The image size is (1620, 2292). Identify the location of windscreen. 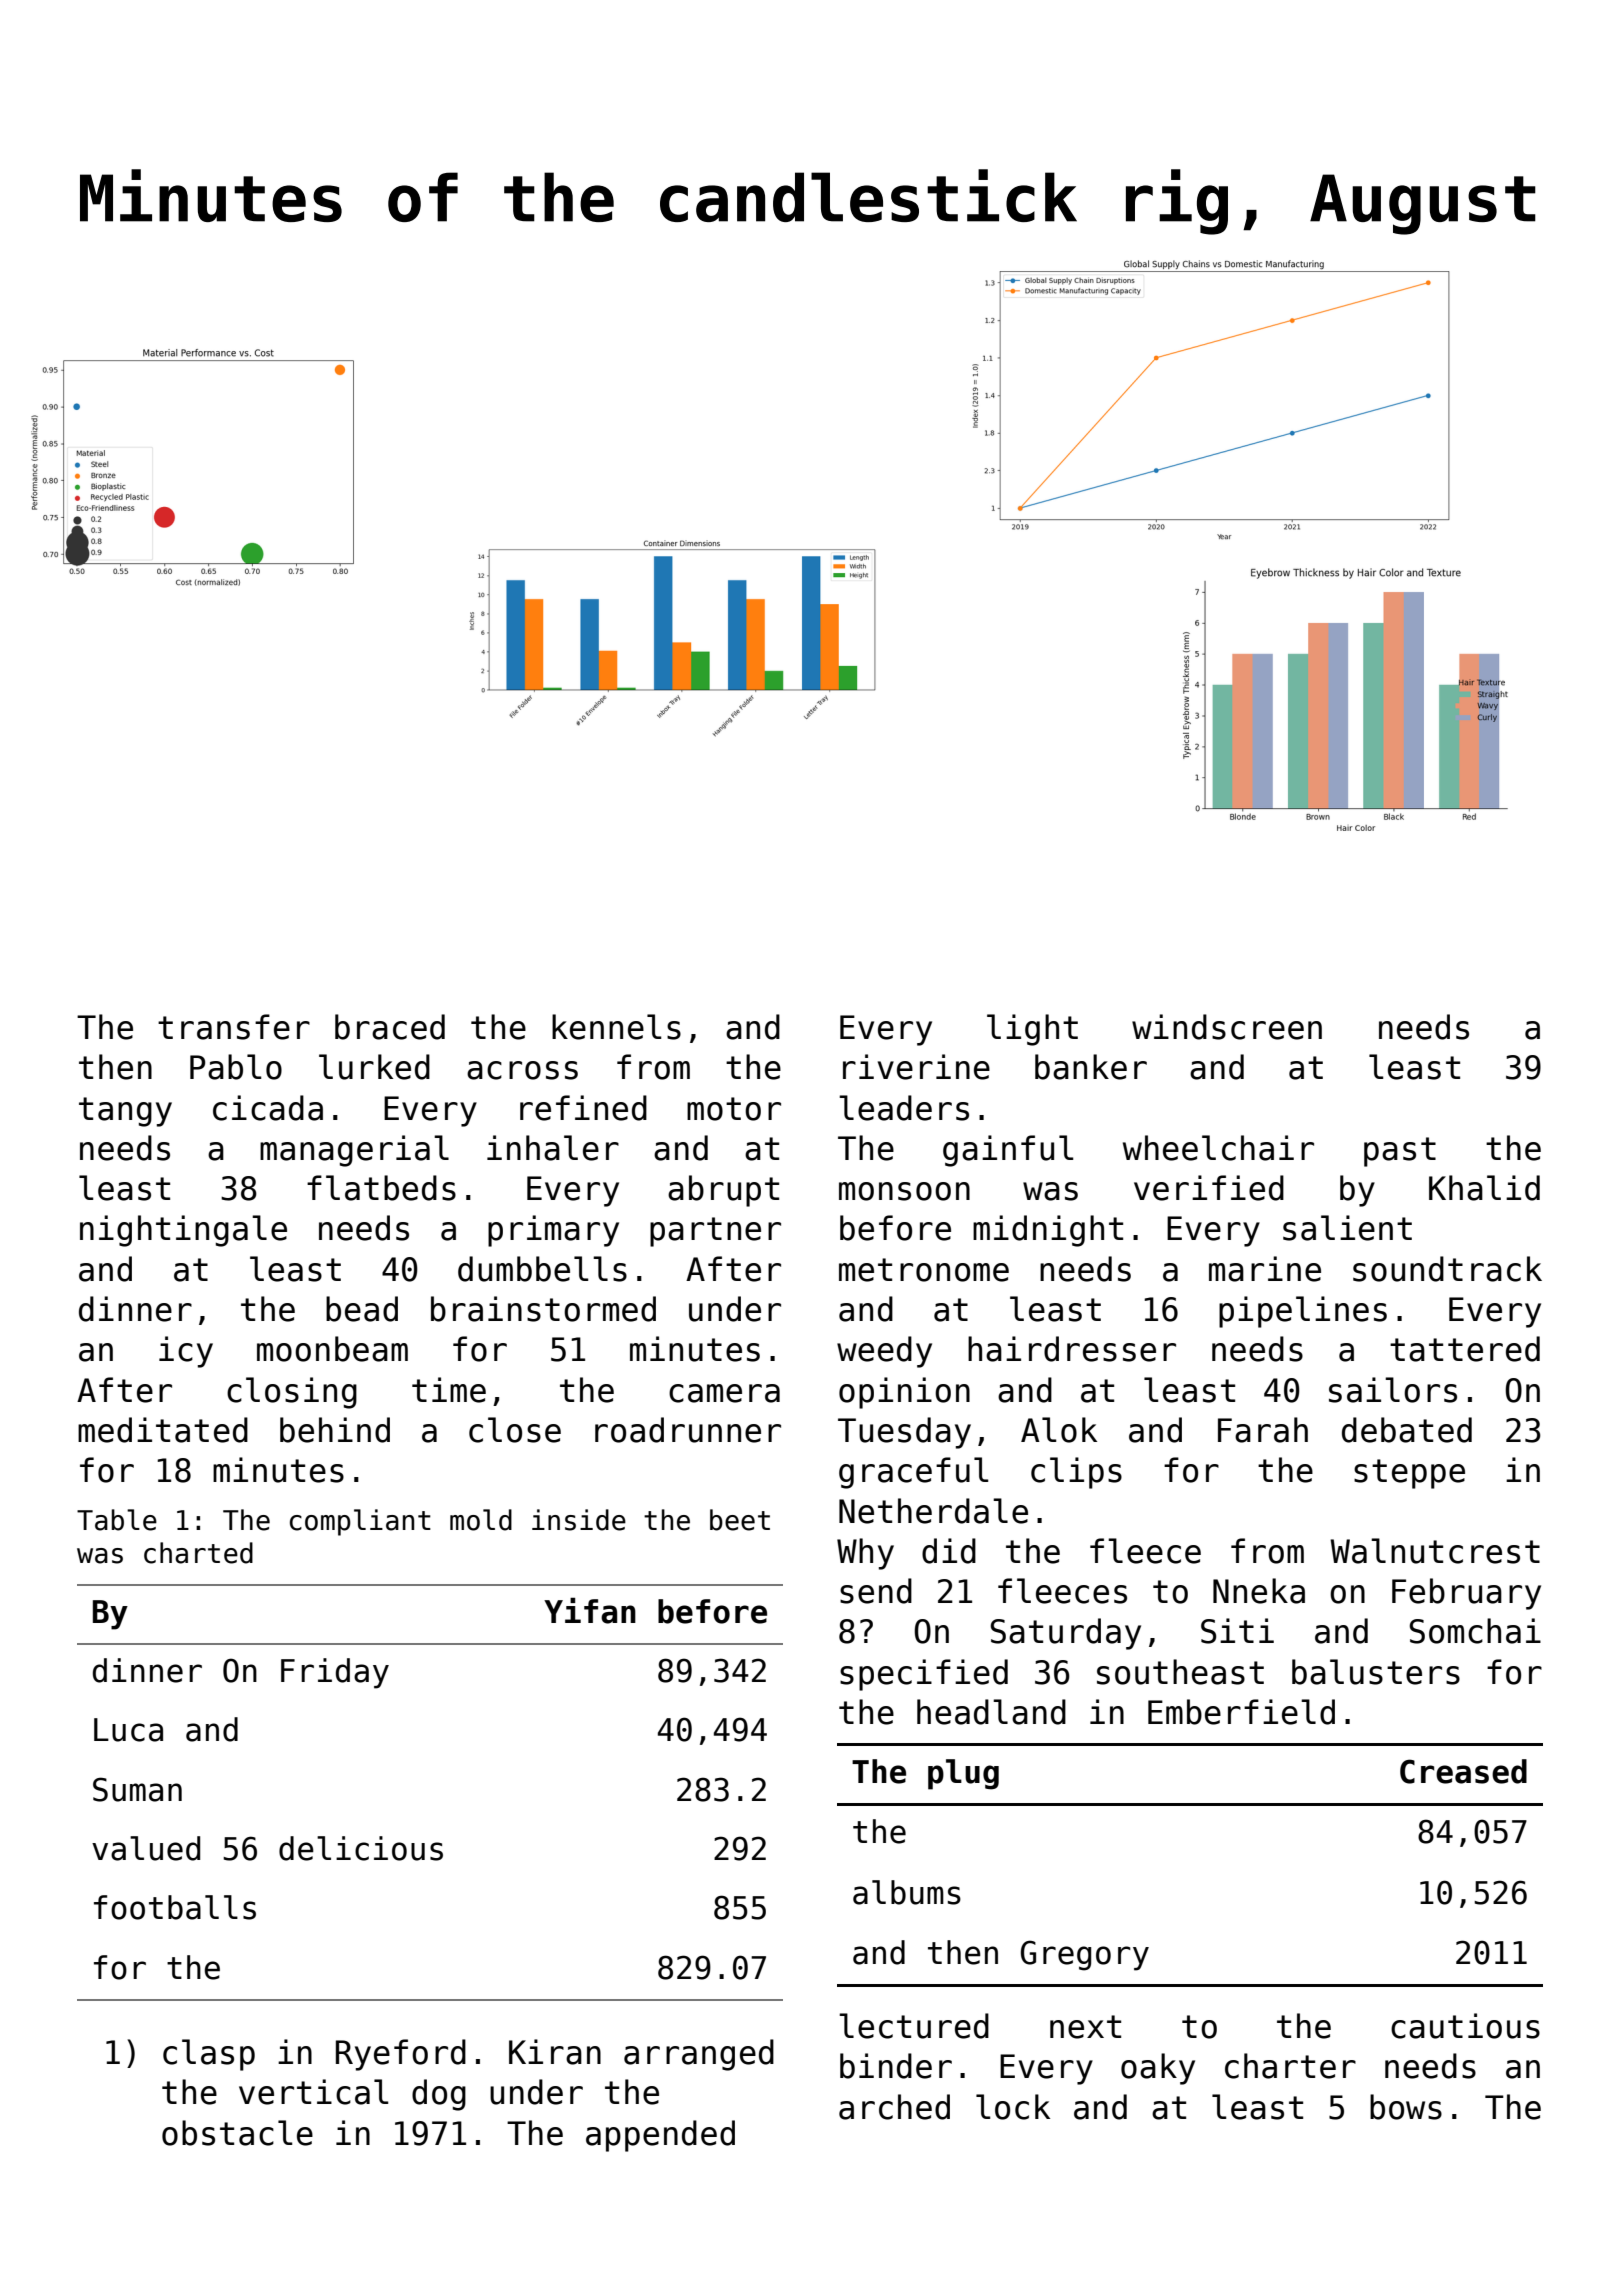
(1227, 1027).
